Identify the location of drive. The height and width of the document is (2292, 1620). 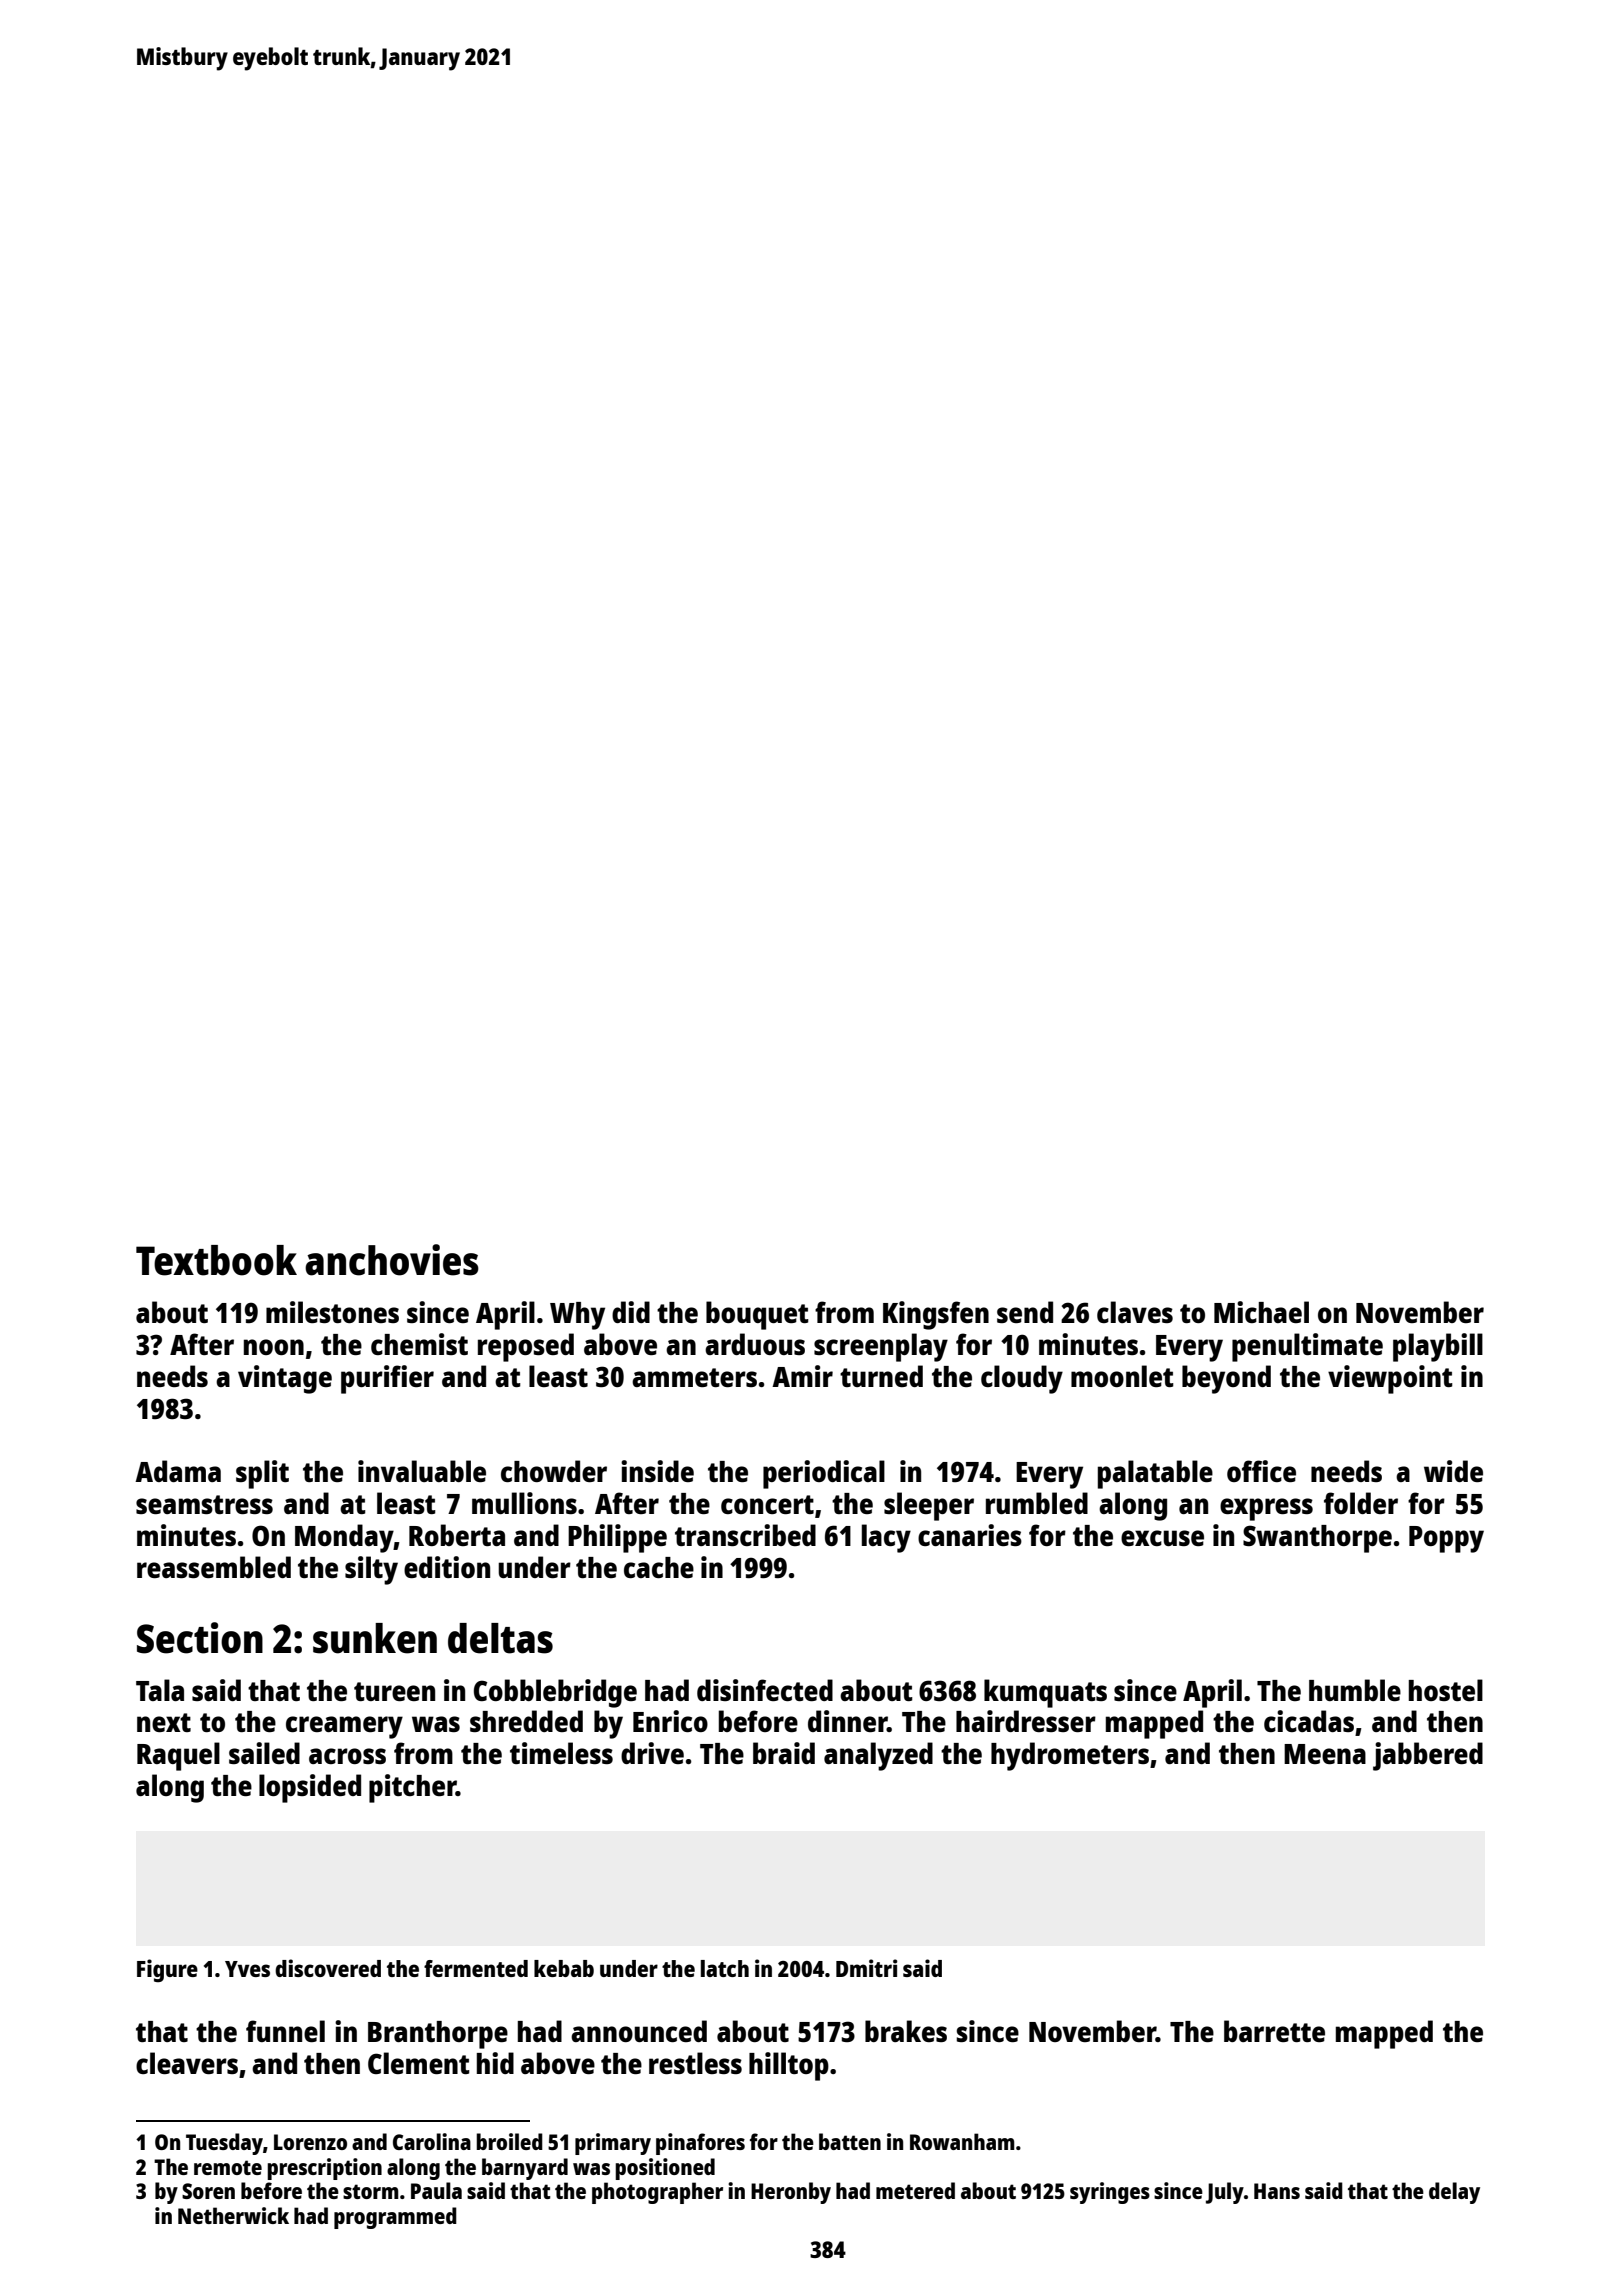
(652, 1753).
